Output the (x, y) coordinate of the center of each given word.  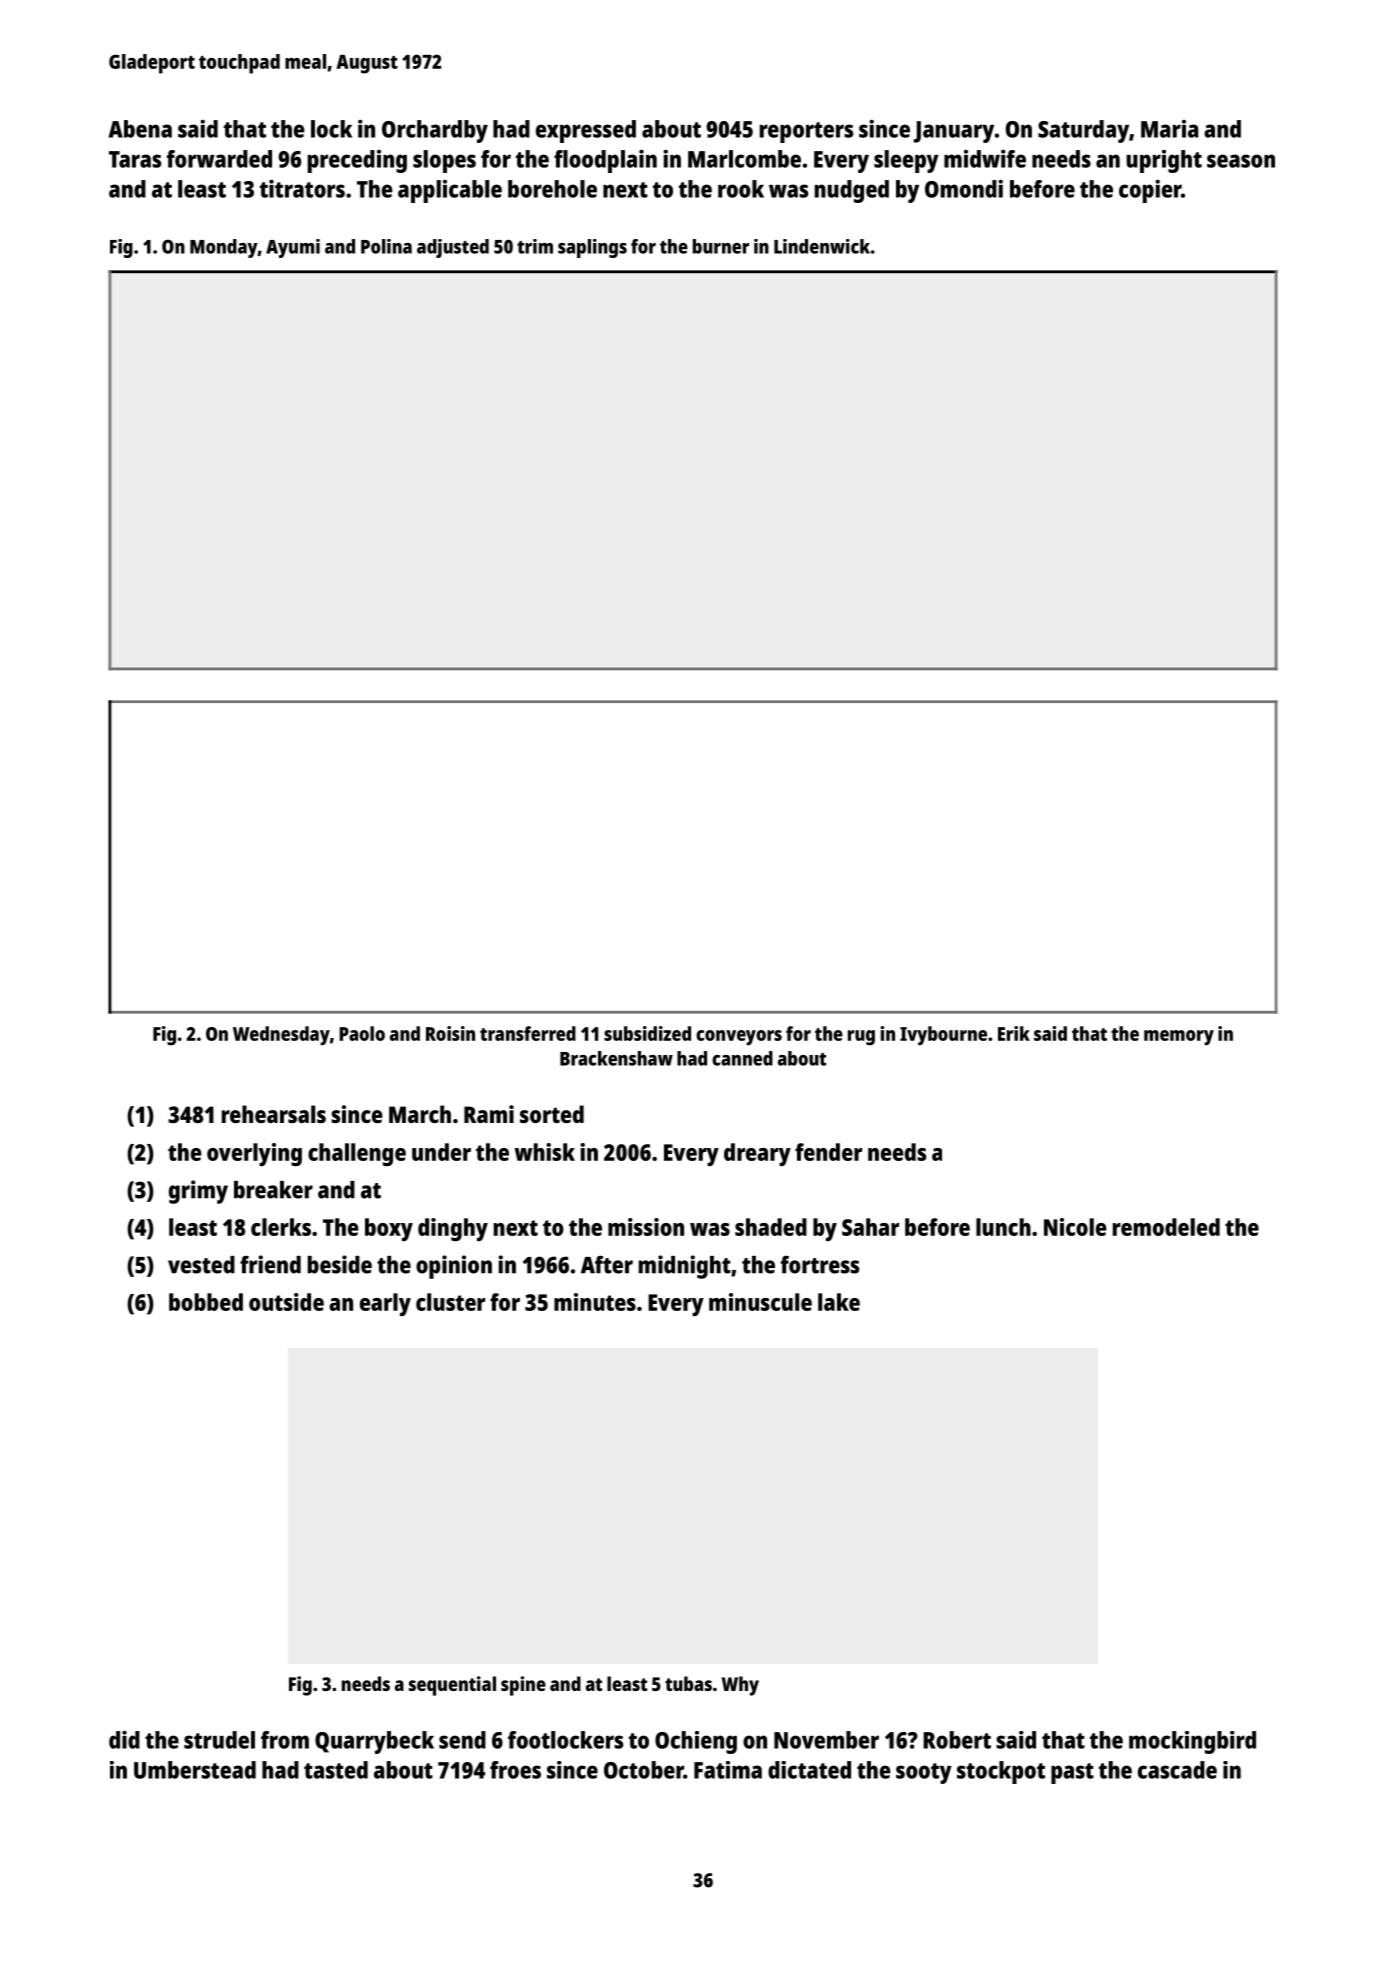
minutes (595, 1302)
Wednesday (281, 1036)
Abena (140, 129)
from (285, 1740)
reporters (806, 132)
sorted (552, 1114)
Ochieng (696, 1742)
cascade (1177, 1770)
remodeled (1166, 1227)
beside (340, 1264)
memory (1179, 1038)
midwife (985, 159)
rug (861, 1038)
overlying (254, 1154)
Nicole (1075, 1227)
